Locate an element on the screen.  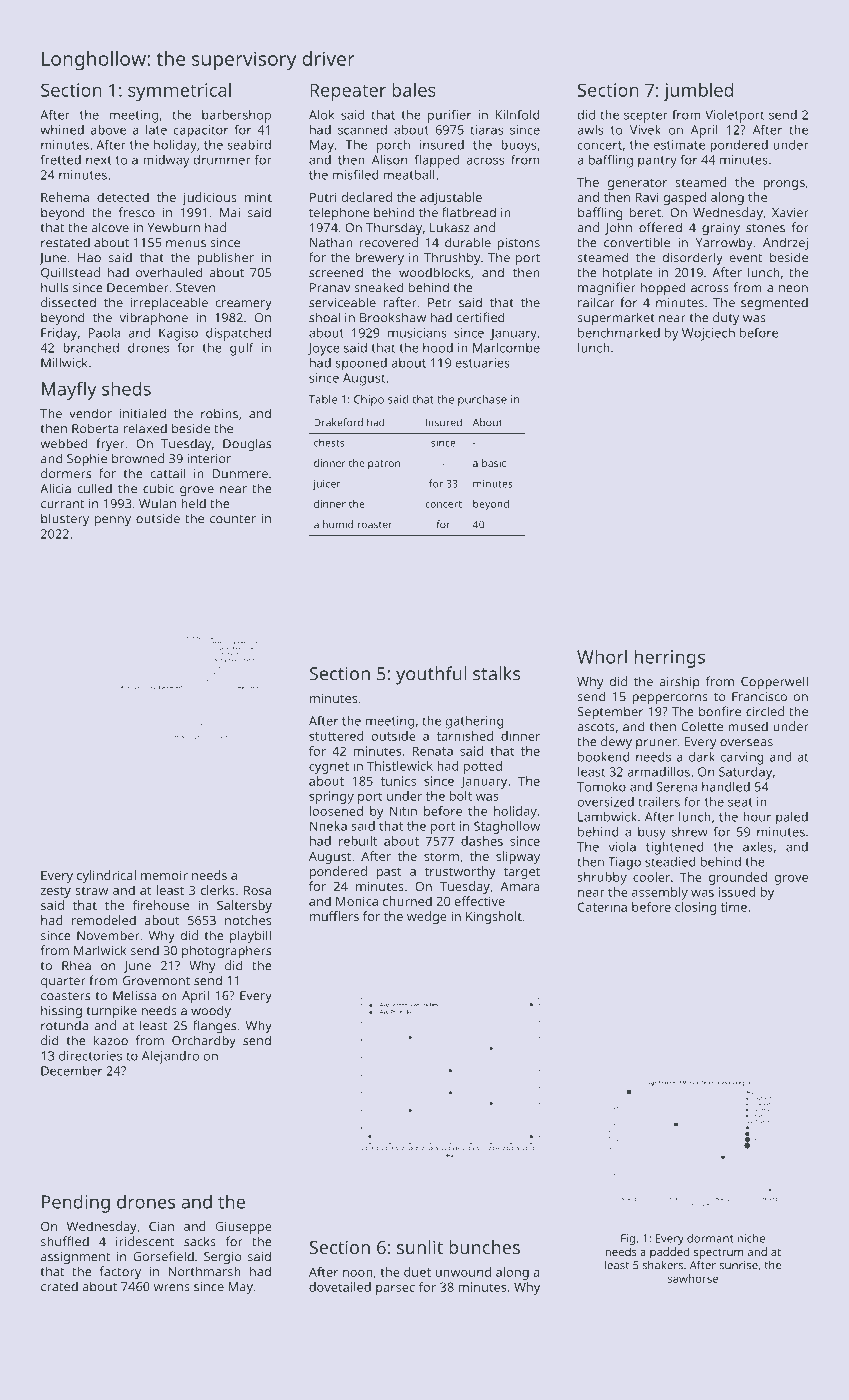
bunches is located at coordinates (484, 1247).
